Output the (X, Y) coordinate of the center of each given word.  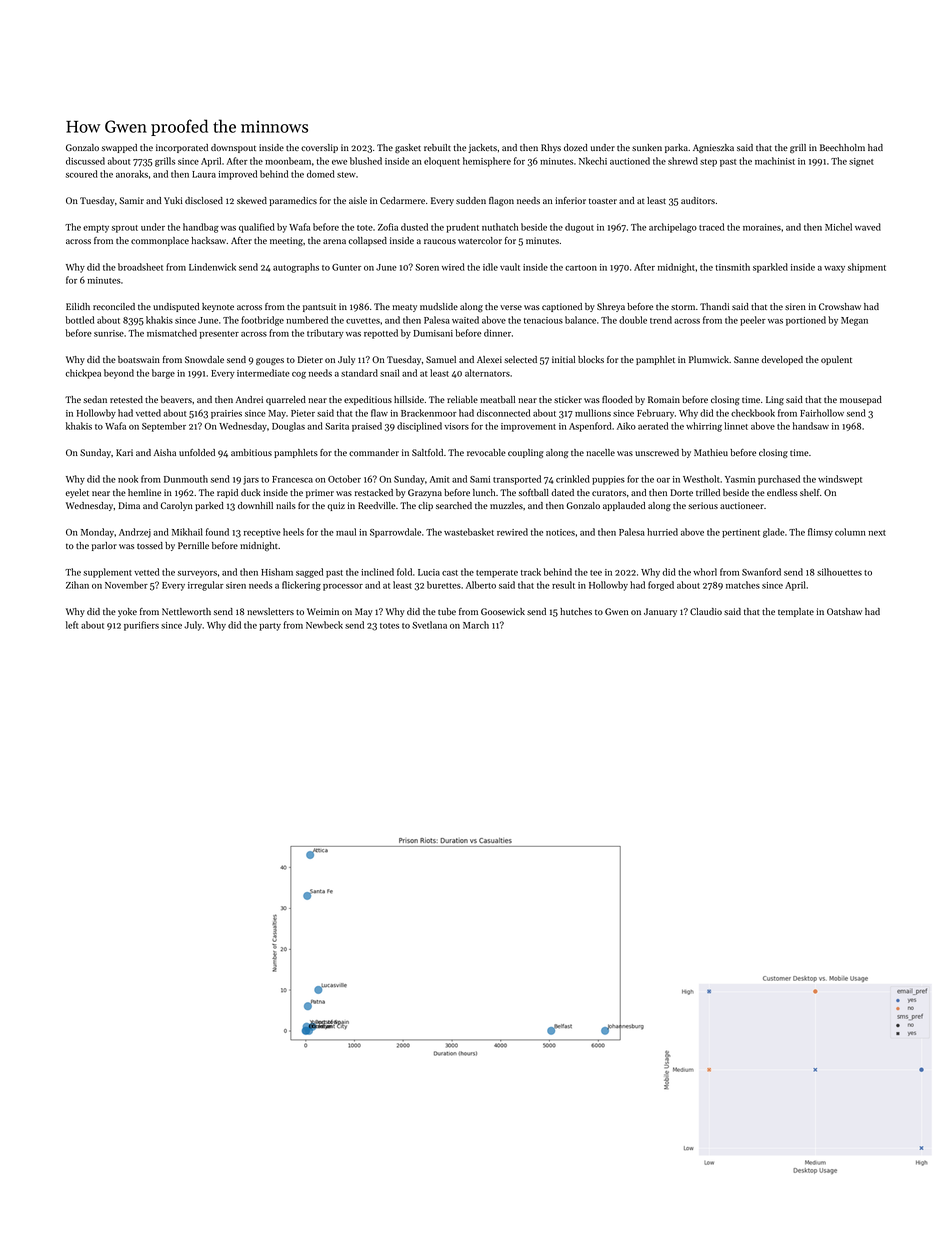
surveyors (197, 574)
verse (511, 307)
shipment (867, 268)
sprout (125, 229)
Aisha (165, 452)
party (270, 627)
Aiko (626, 426)
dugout (579, 228)
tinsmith (733, 267)
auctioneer (742, 505)
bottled (80, 320)
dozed (576, 147)
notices (560, 532)
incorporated (182, 148)
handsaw (811, 426)
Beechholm (842, 147)
